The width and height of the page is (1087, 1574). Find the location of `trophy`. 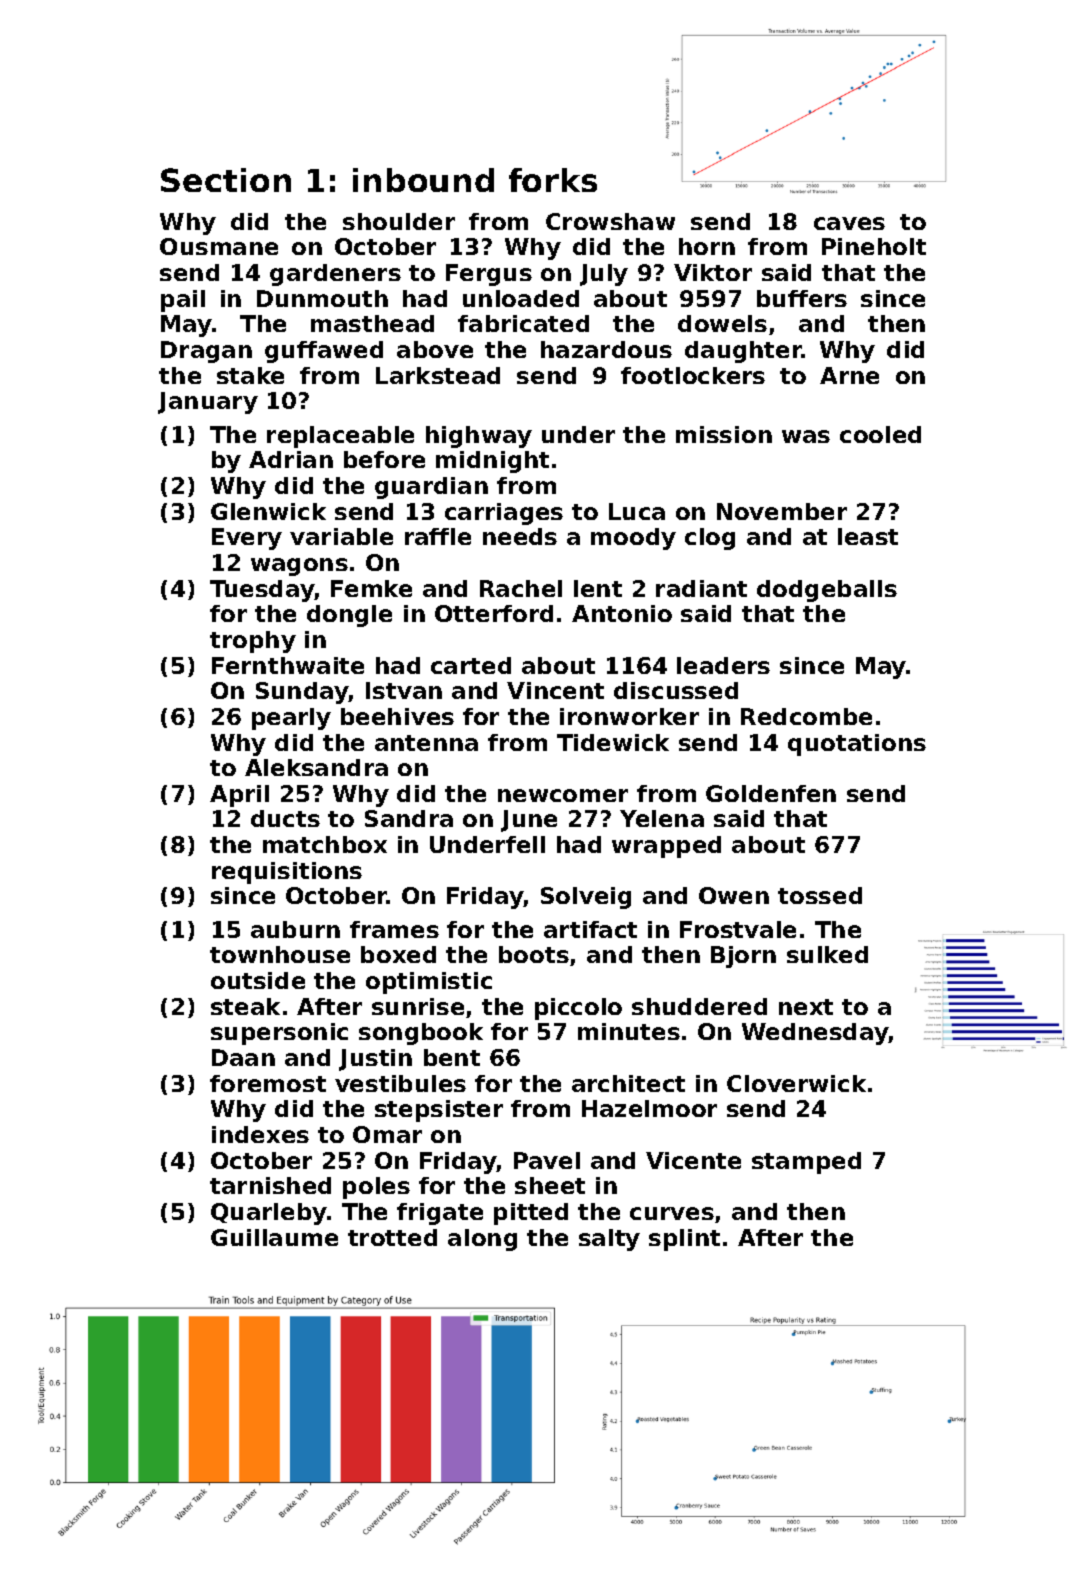

trophy is located at coordinates (253, 642).
